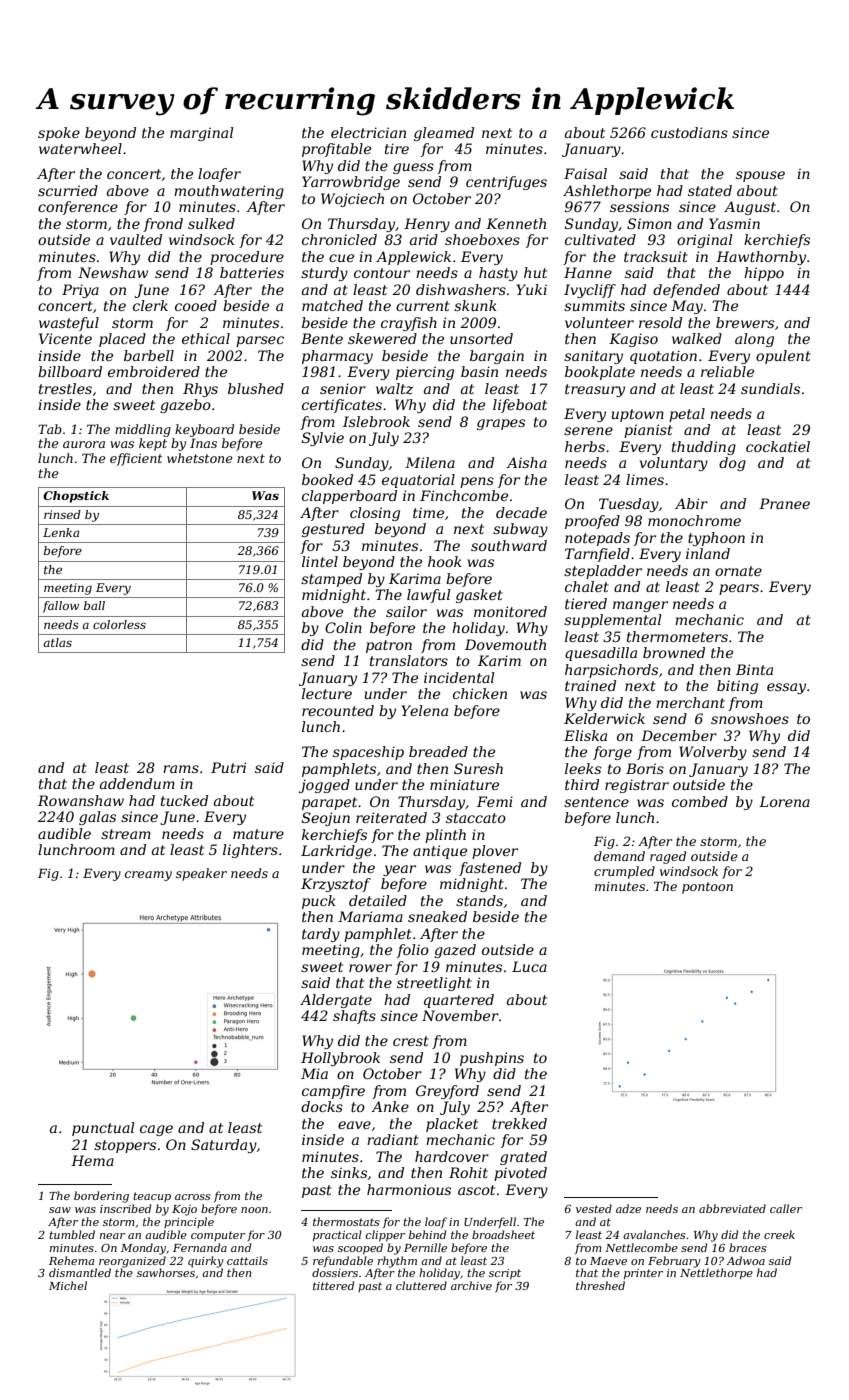 The height and width of the document is (1400, 849). I want to click on hippo, so click(764, 274).
